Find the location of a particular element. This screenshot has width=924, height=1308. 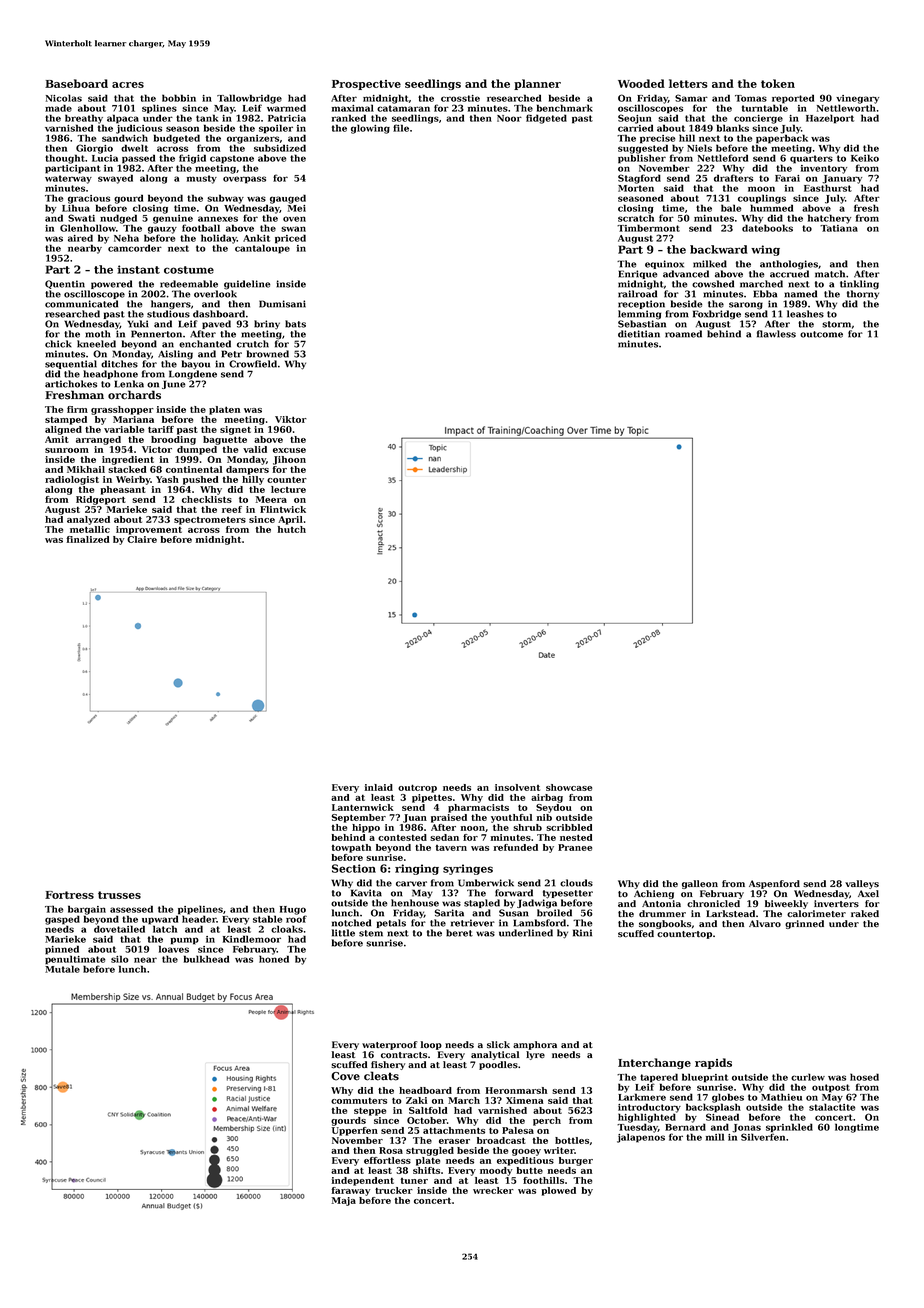

Timbermont is located at coordinates (648, 228).
